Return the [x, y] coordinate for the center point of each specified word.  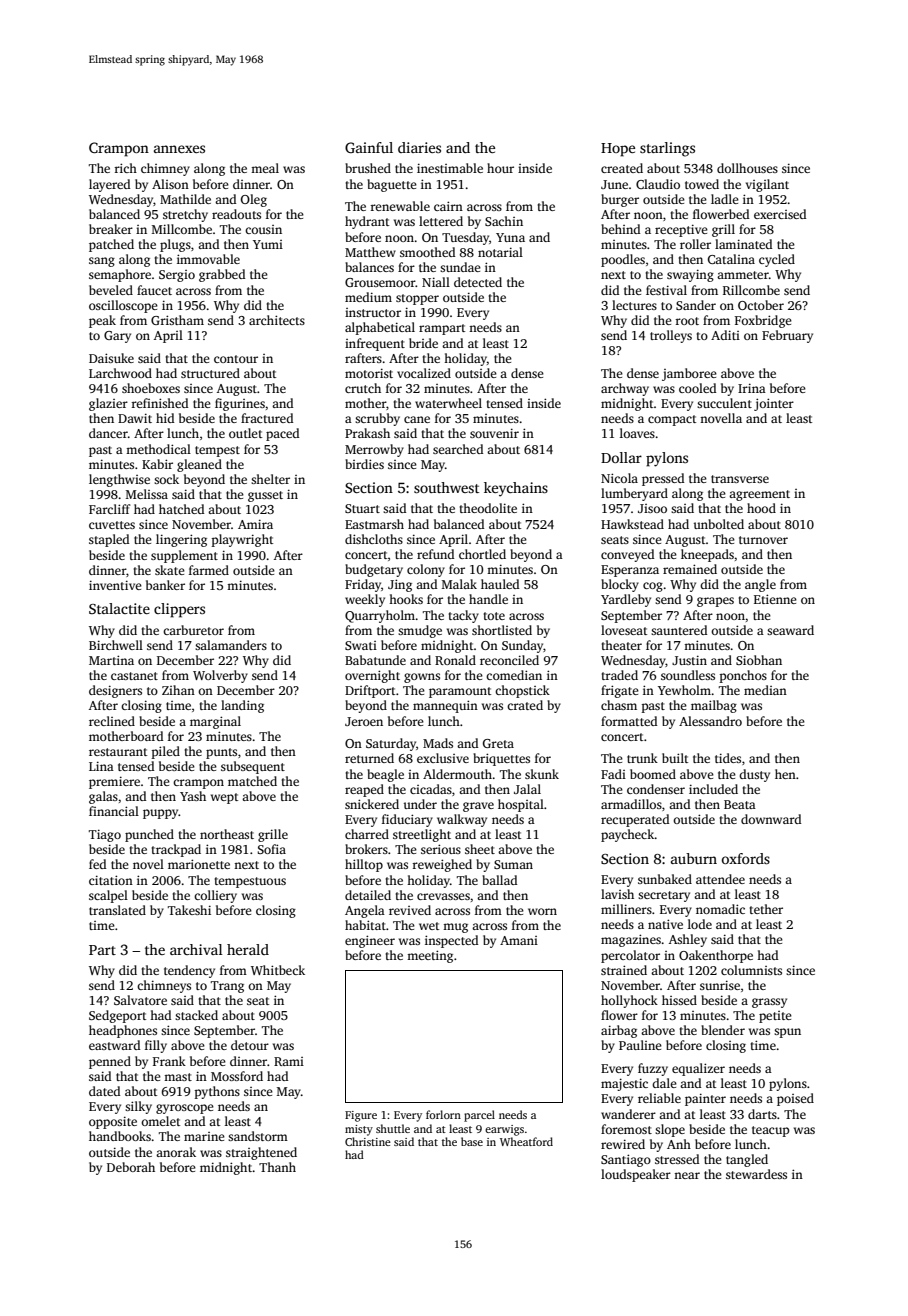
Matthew [370, 252]
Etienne [775, 599]
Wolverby [220, 676]
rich [125, 168]
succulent [724, 403]
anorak [176, 1152]
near [687, 1175]
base [472, 1141]
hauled [500, 584]
